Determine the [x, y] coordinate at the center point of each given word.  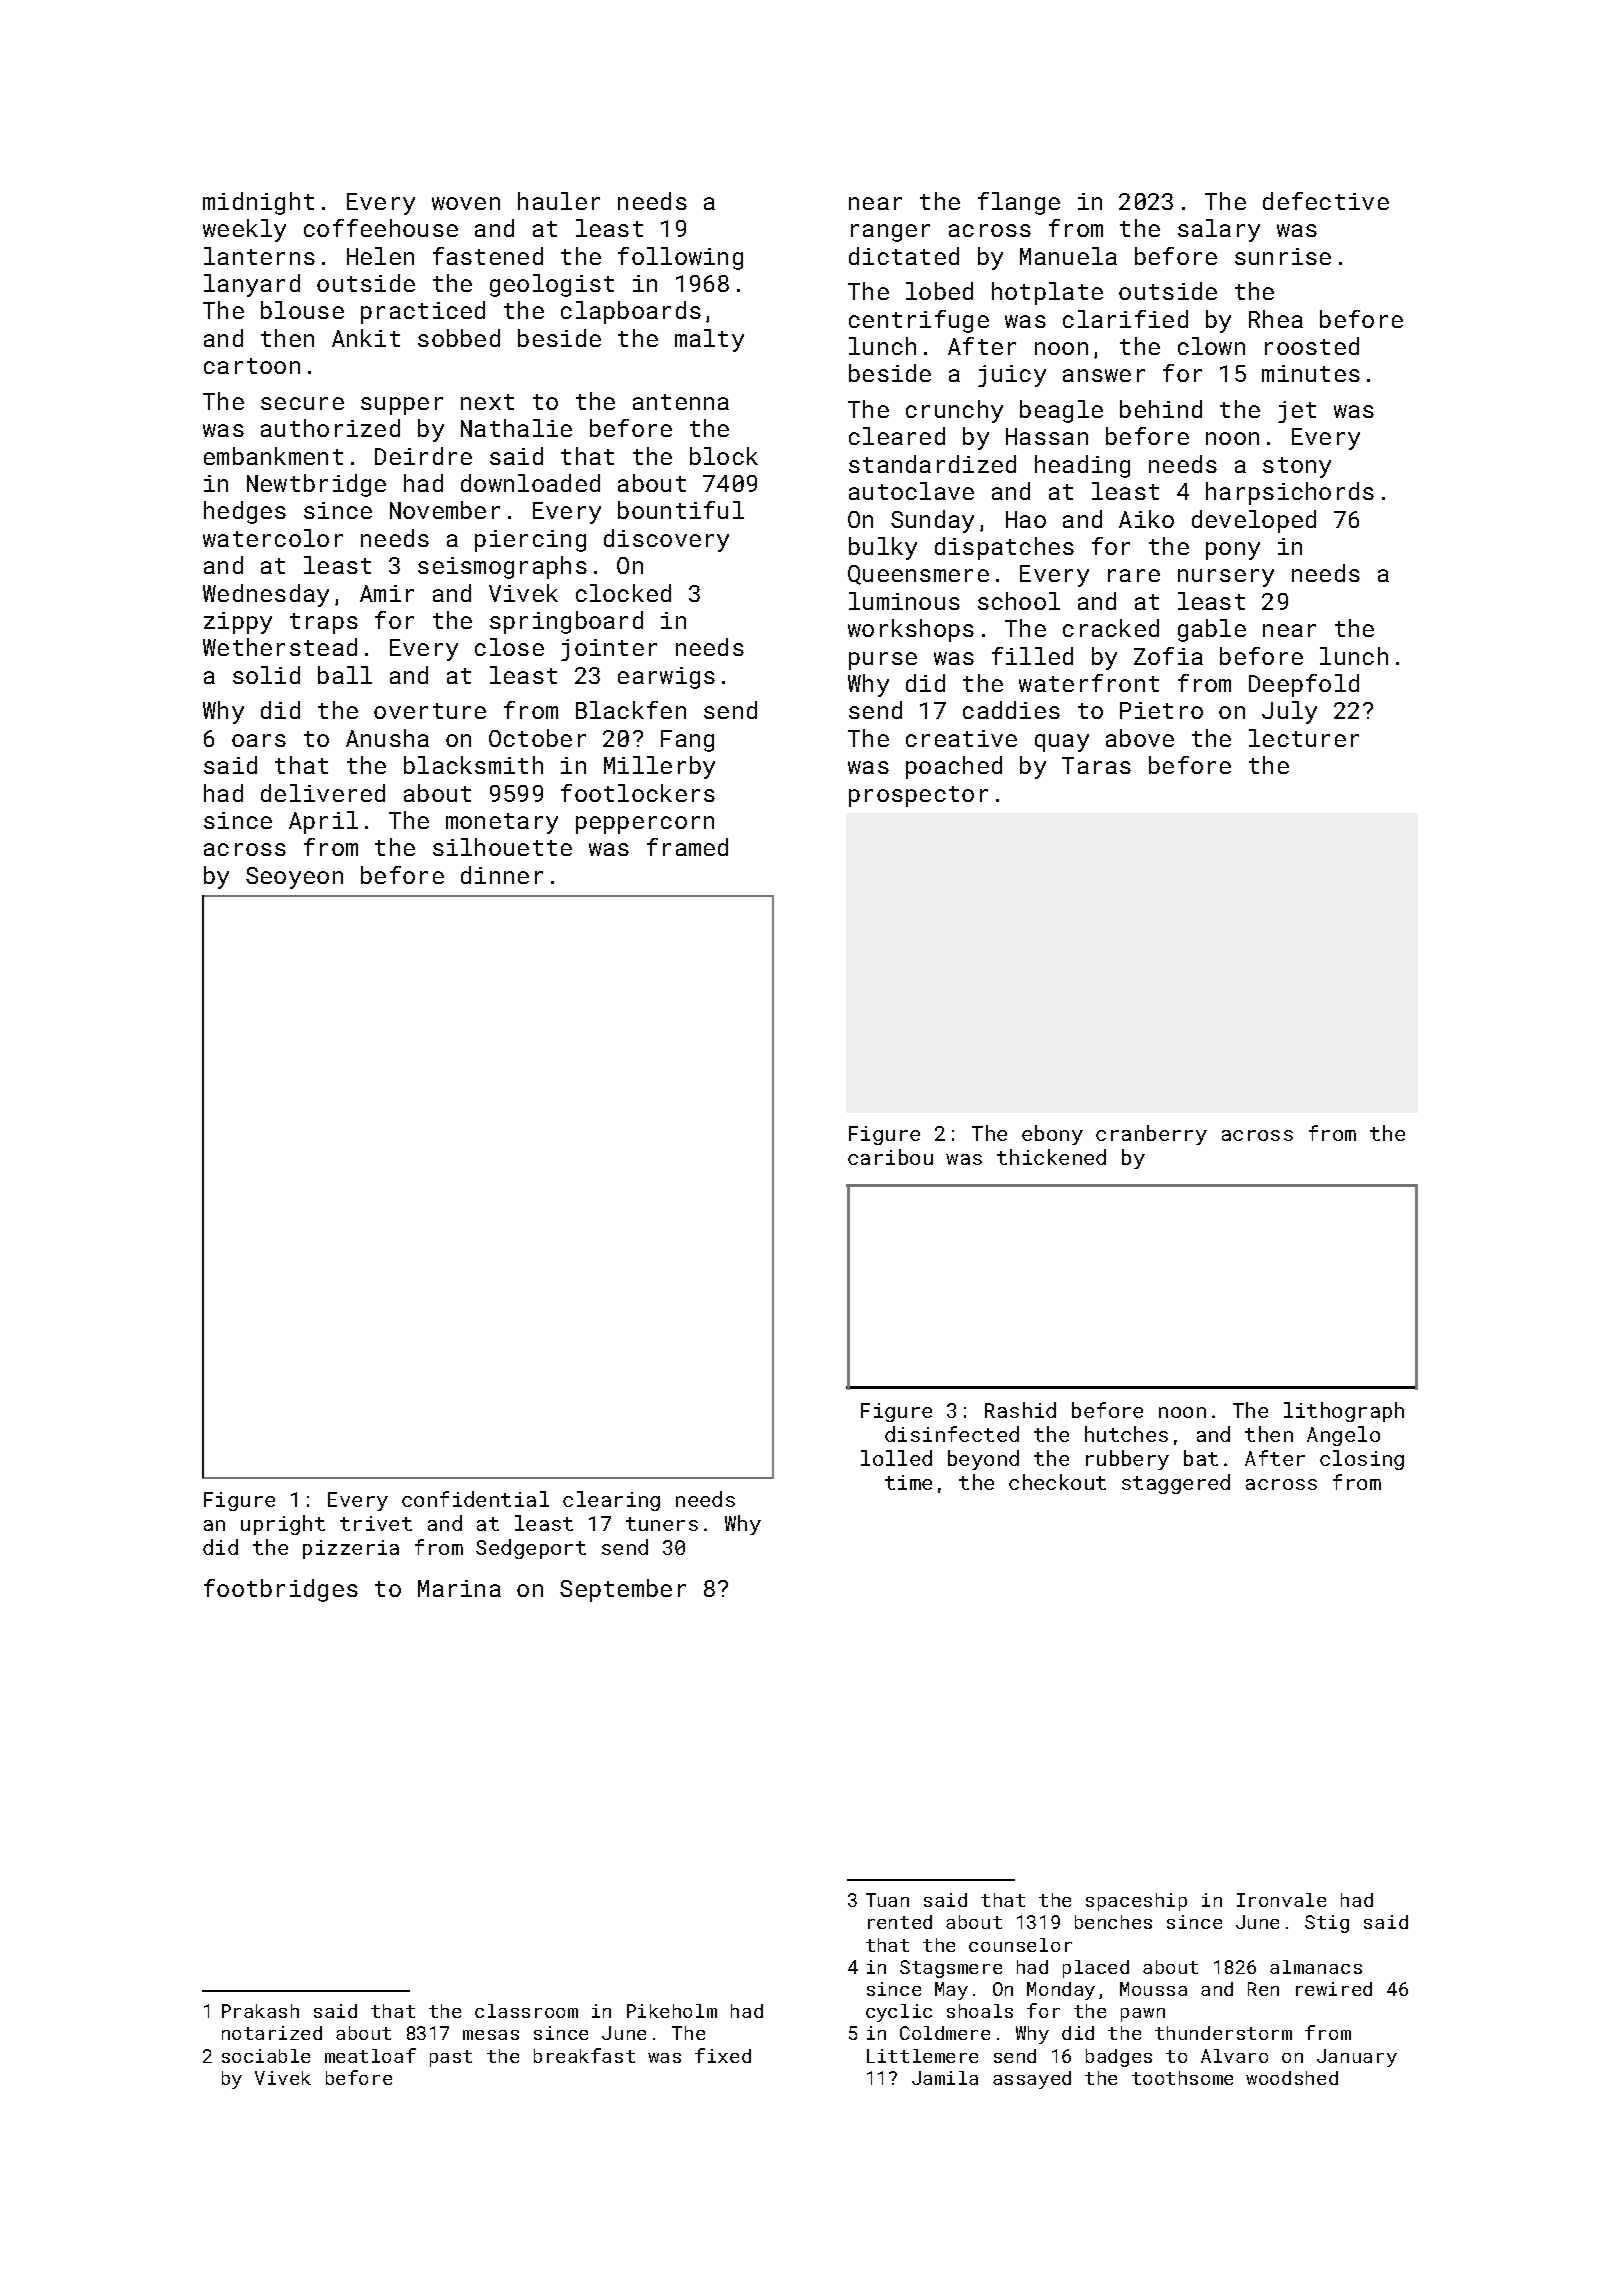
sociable [266, 2056]
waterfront [1089, 683]
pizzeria [351, 1549]
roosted [1312, 346]
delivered [323, 793]
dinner [502, 875]
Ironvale [1281, 1900]
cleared [897, 436]
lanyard [252, 285]
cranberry [1151, 1135]
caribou [890, 1157]
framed [687, 847]
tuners [662, 1524]
